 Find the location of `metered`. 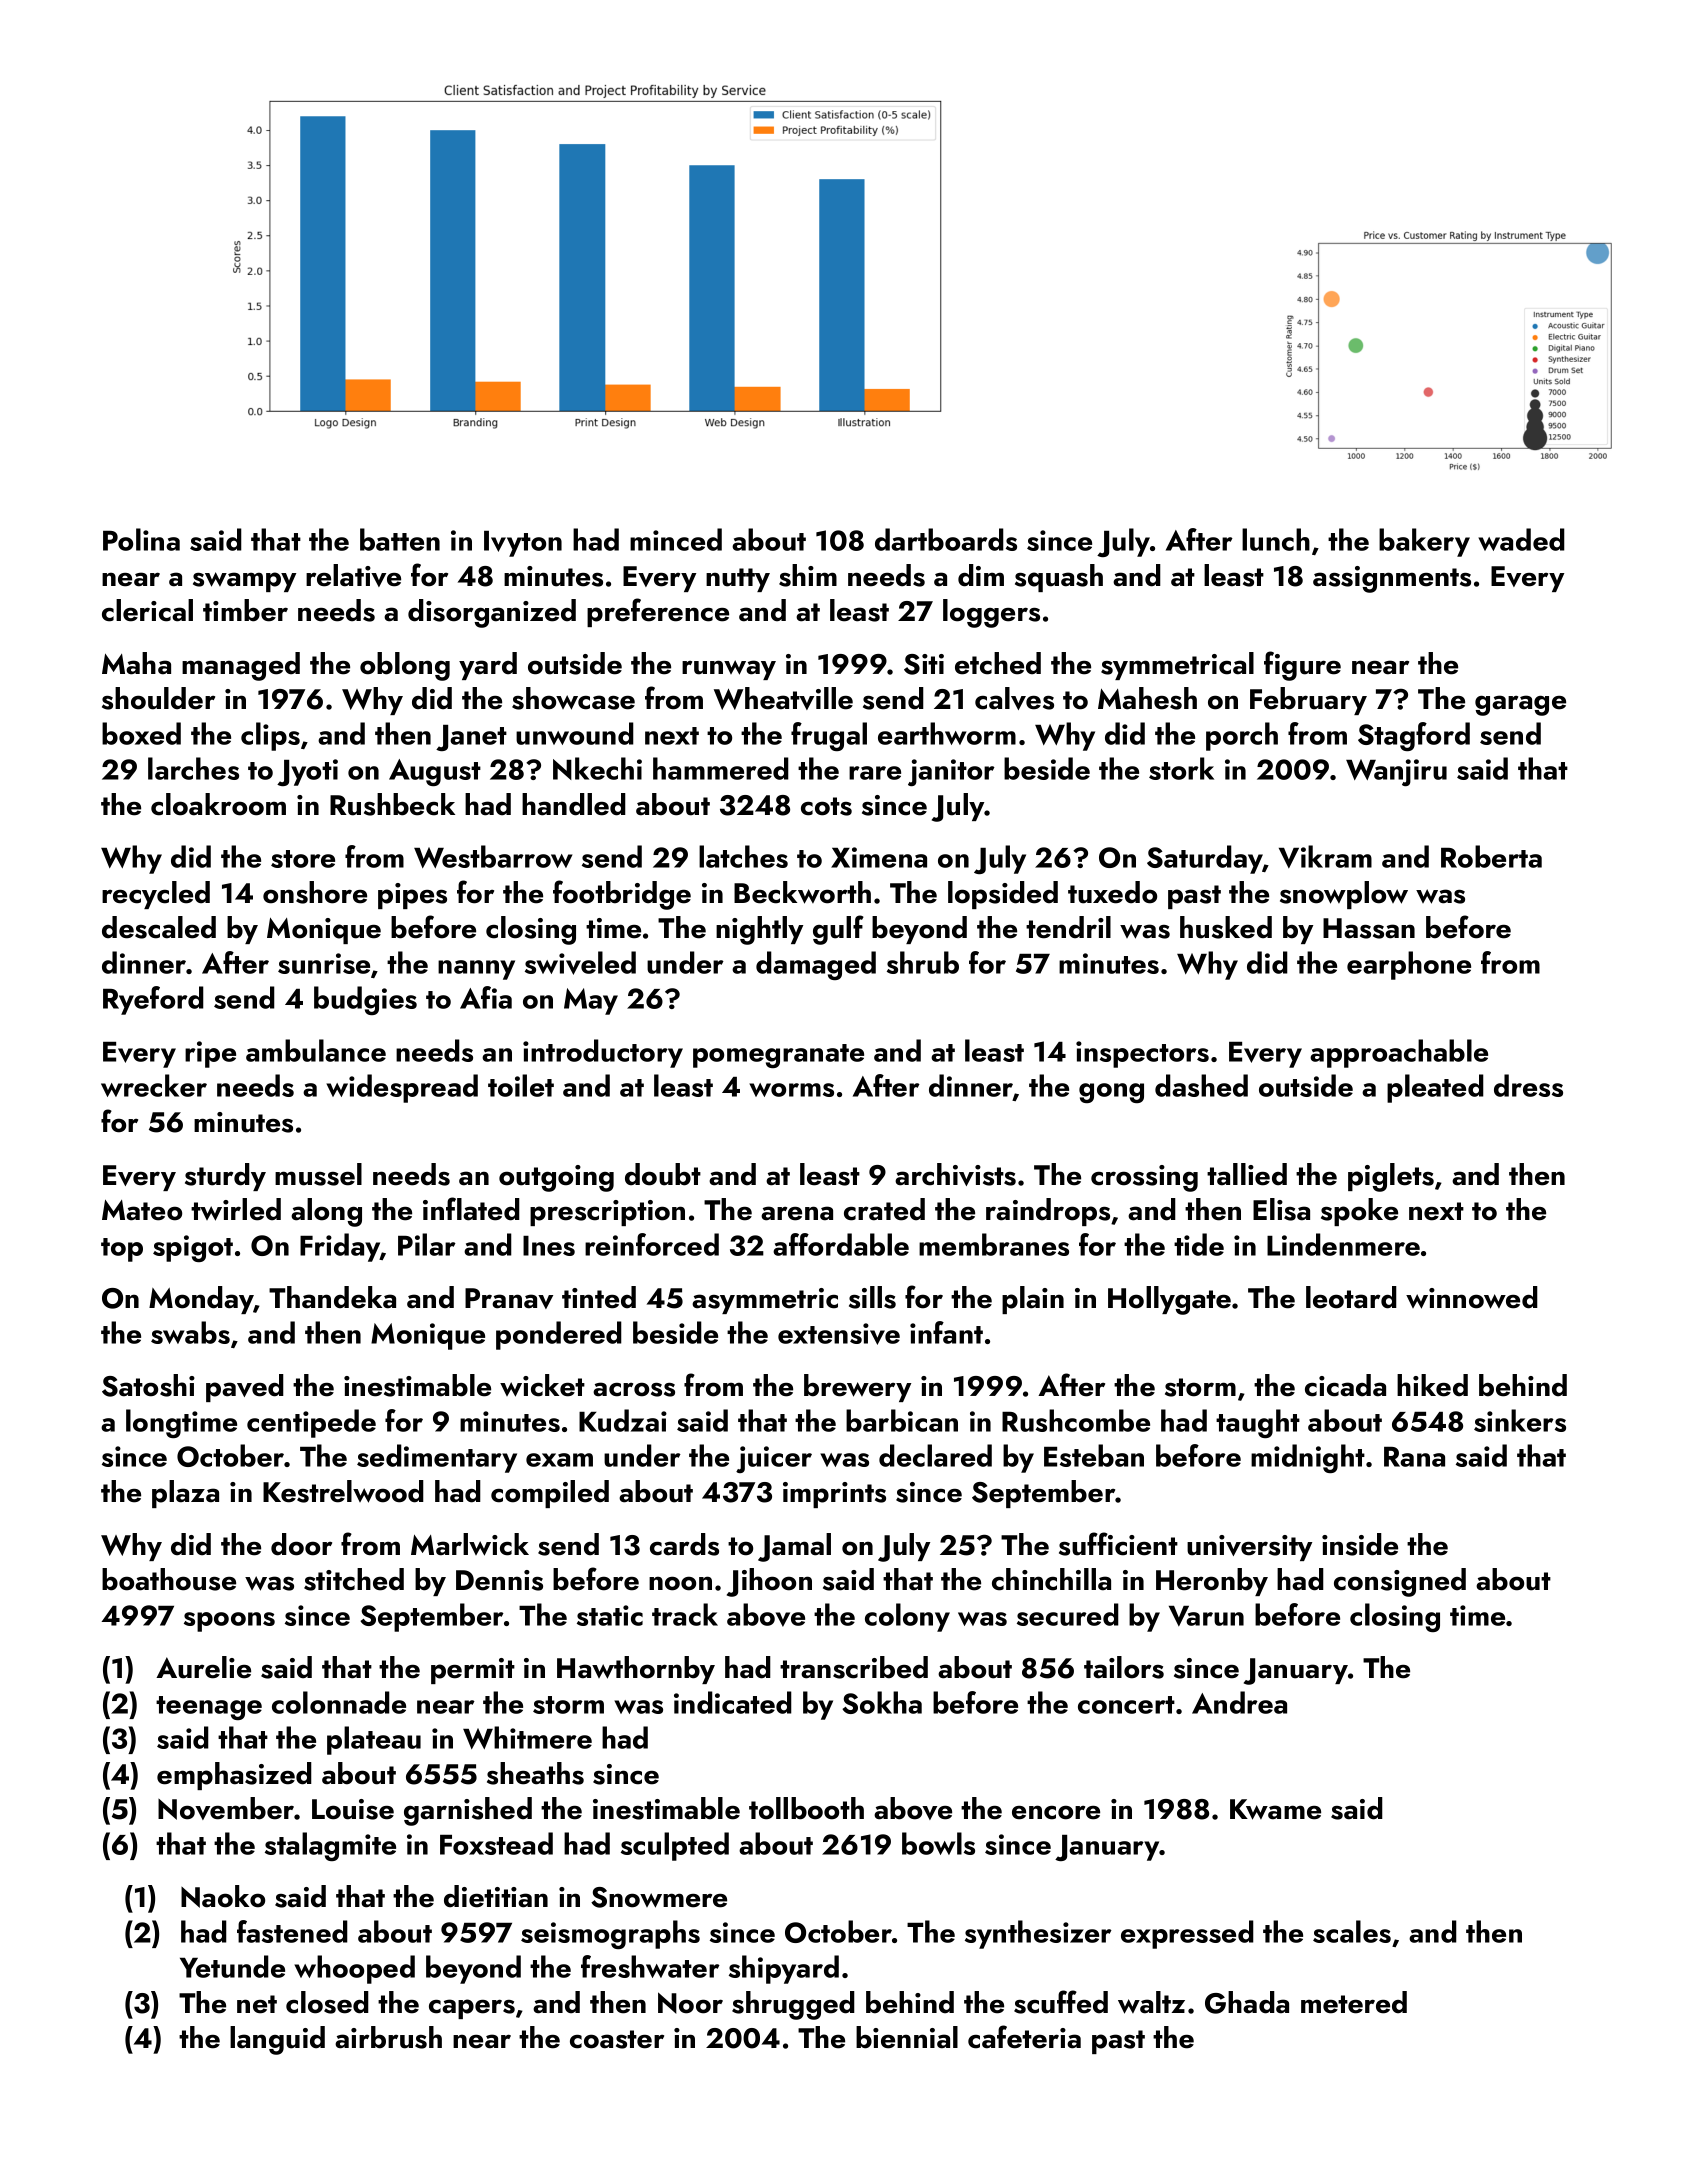

metered is located at coordinates (1354, 2002).
